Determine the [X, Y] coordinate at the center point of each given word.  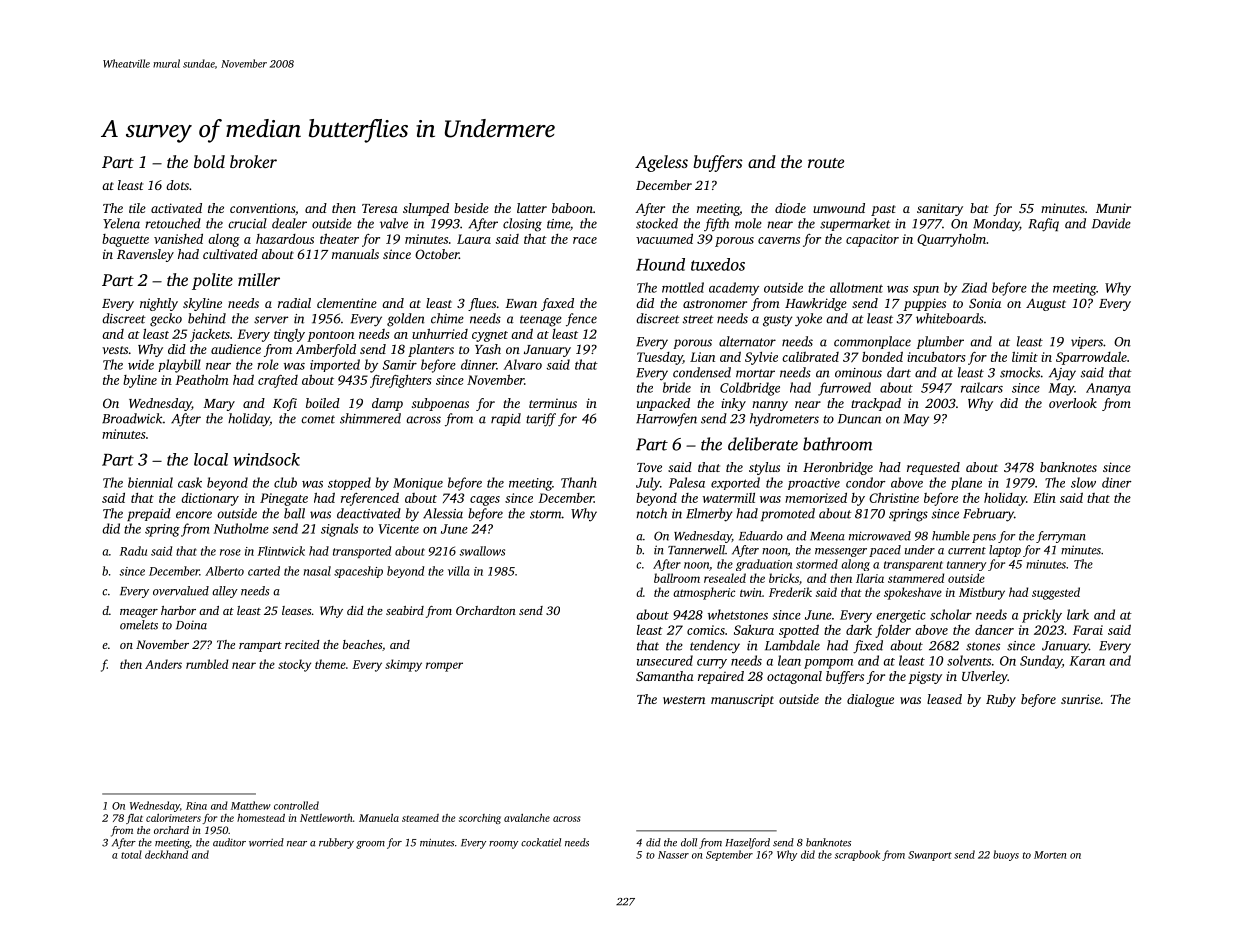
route [826, 163]
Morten [1050, 855]
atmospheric [704, 593]
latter [532, 208]
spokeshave [913, 593]
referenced [370, 499]
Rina [196, 806]
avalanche [527, 818]
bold [209, 161]
